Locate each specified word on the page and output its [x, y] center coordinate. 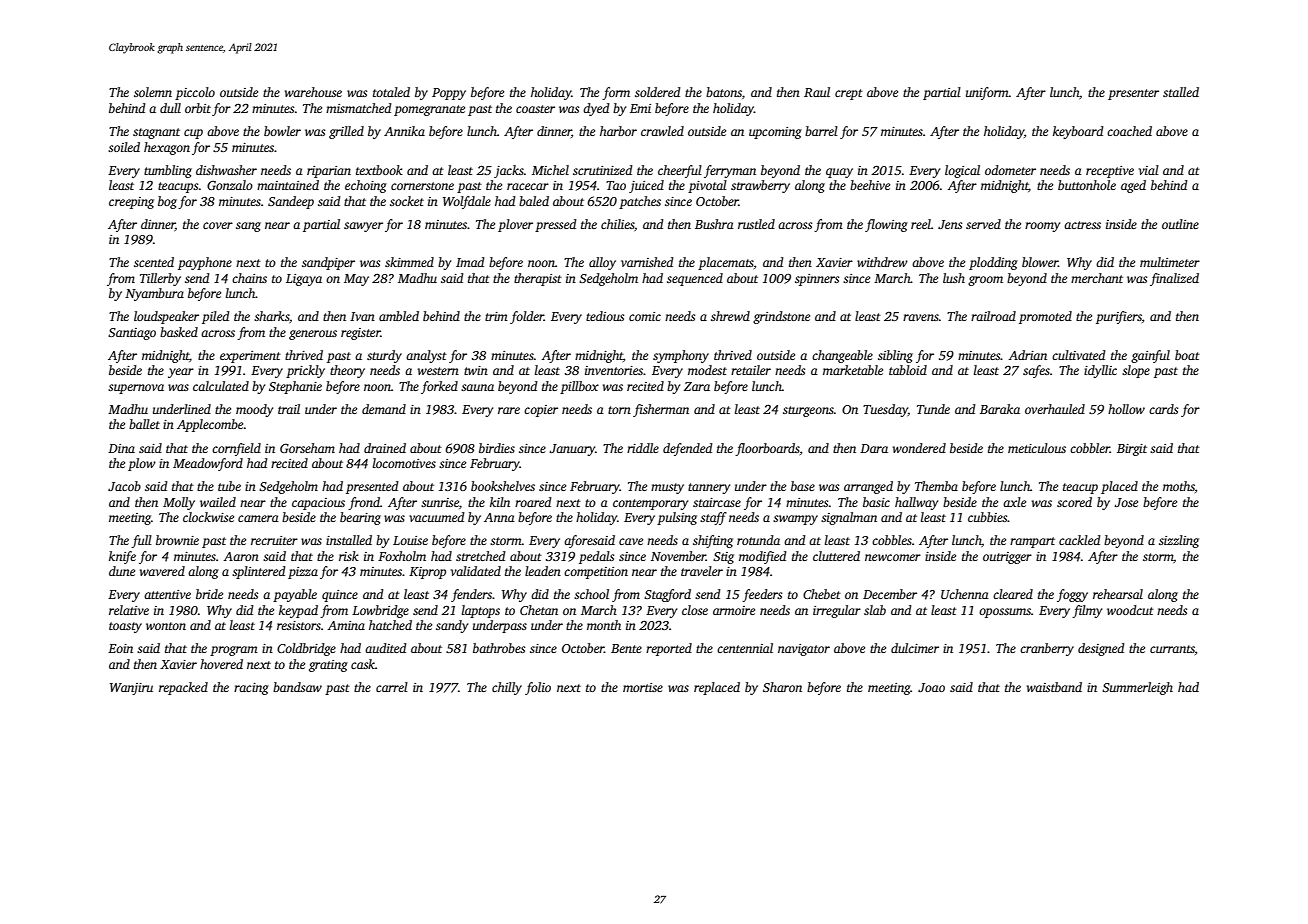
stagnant [156, 133]
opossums [1005, 613]
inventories [614, 370]
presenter [1133, 94]
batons [724, 92]
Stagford [667, 595]
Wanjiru [131, 689]
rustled [756, 224]
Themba [936, 486]
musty [667, 488]
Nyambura [154, 294]
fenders [471, 595]
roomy [1042, 227]
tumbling [168, 171]
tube [229, 486]
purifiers [1119, 317]
